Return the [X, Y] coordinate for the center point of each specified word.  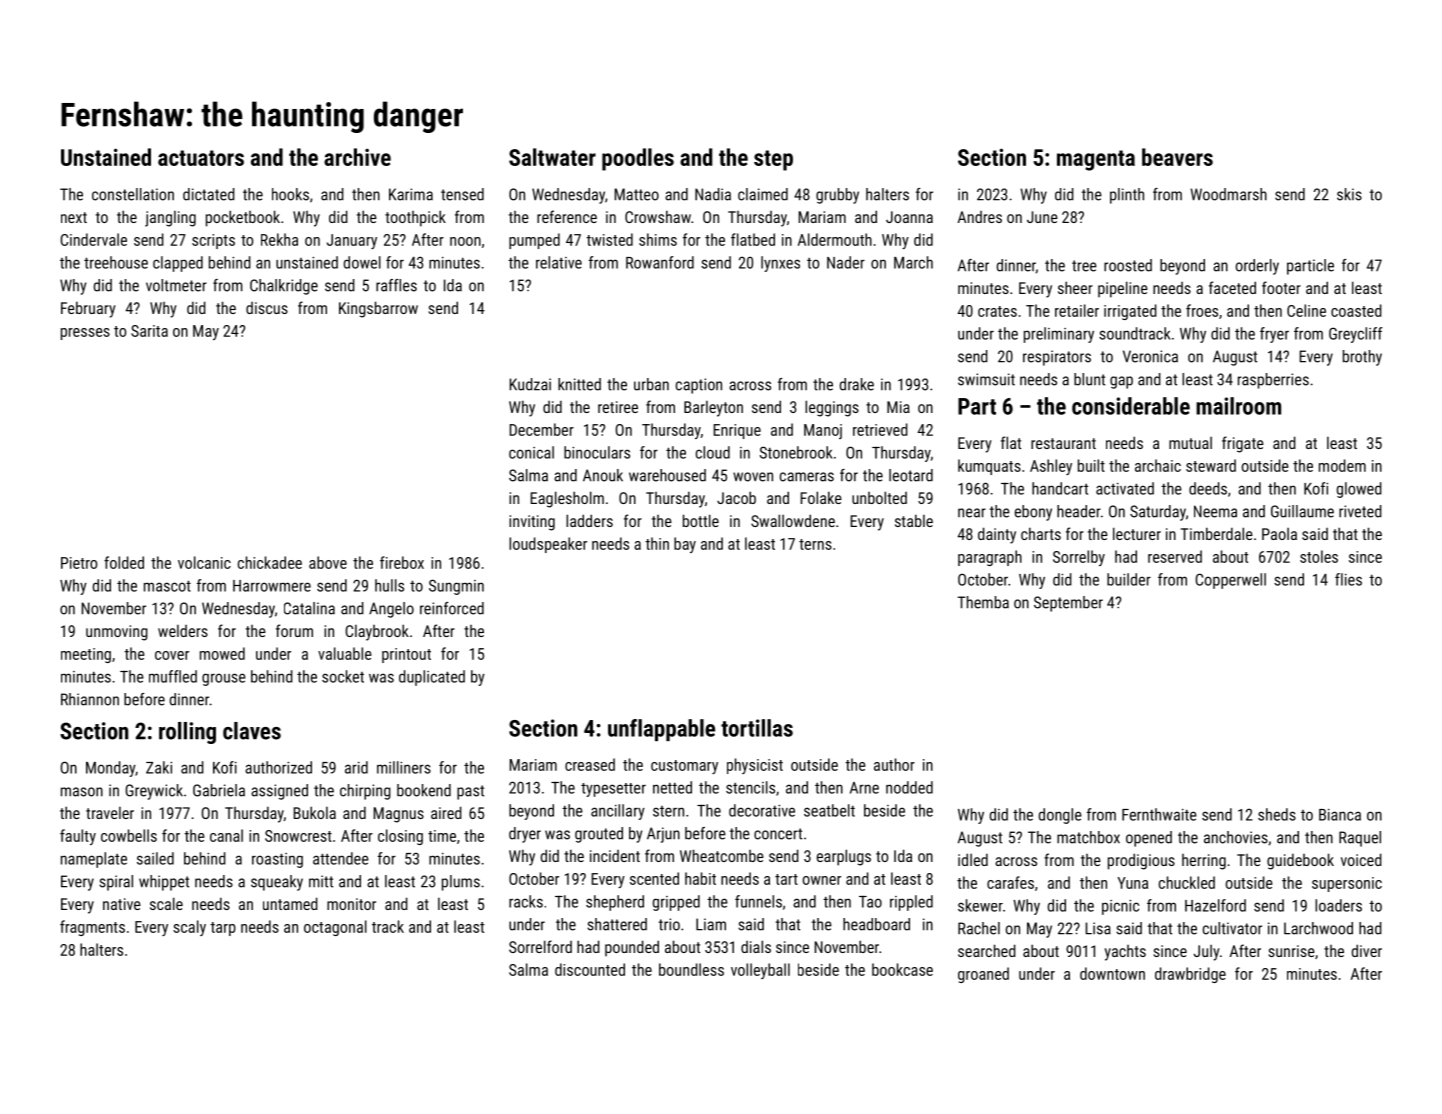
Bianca [1340, 815]
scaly [189, 928]
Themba [983, 602]
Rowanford [660, 262]
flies [1348, 579]
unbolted [879, 497]
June [1042, 217]
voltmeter [176, 285]
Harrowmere [272, 586]
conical [531, 452]
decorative [762, 810]
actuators [201, 158]
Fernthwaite [1159, 814]
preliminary [1059, 335]
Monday [110, 769]
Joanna [909, 217]
